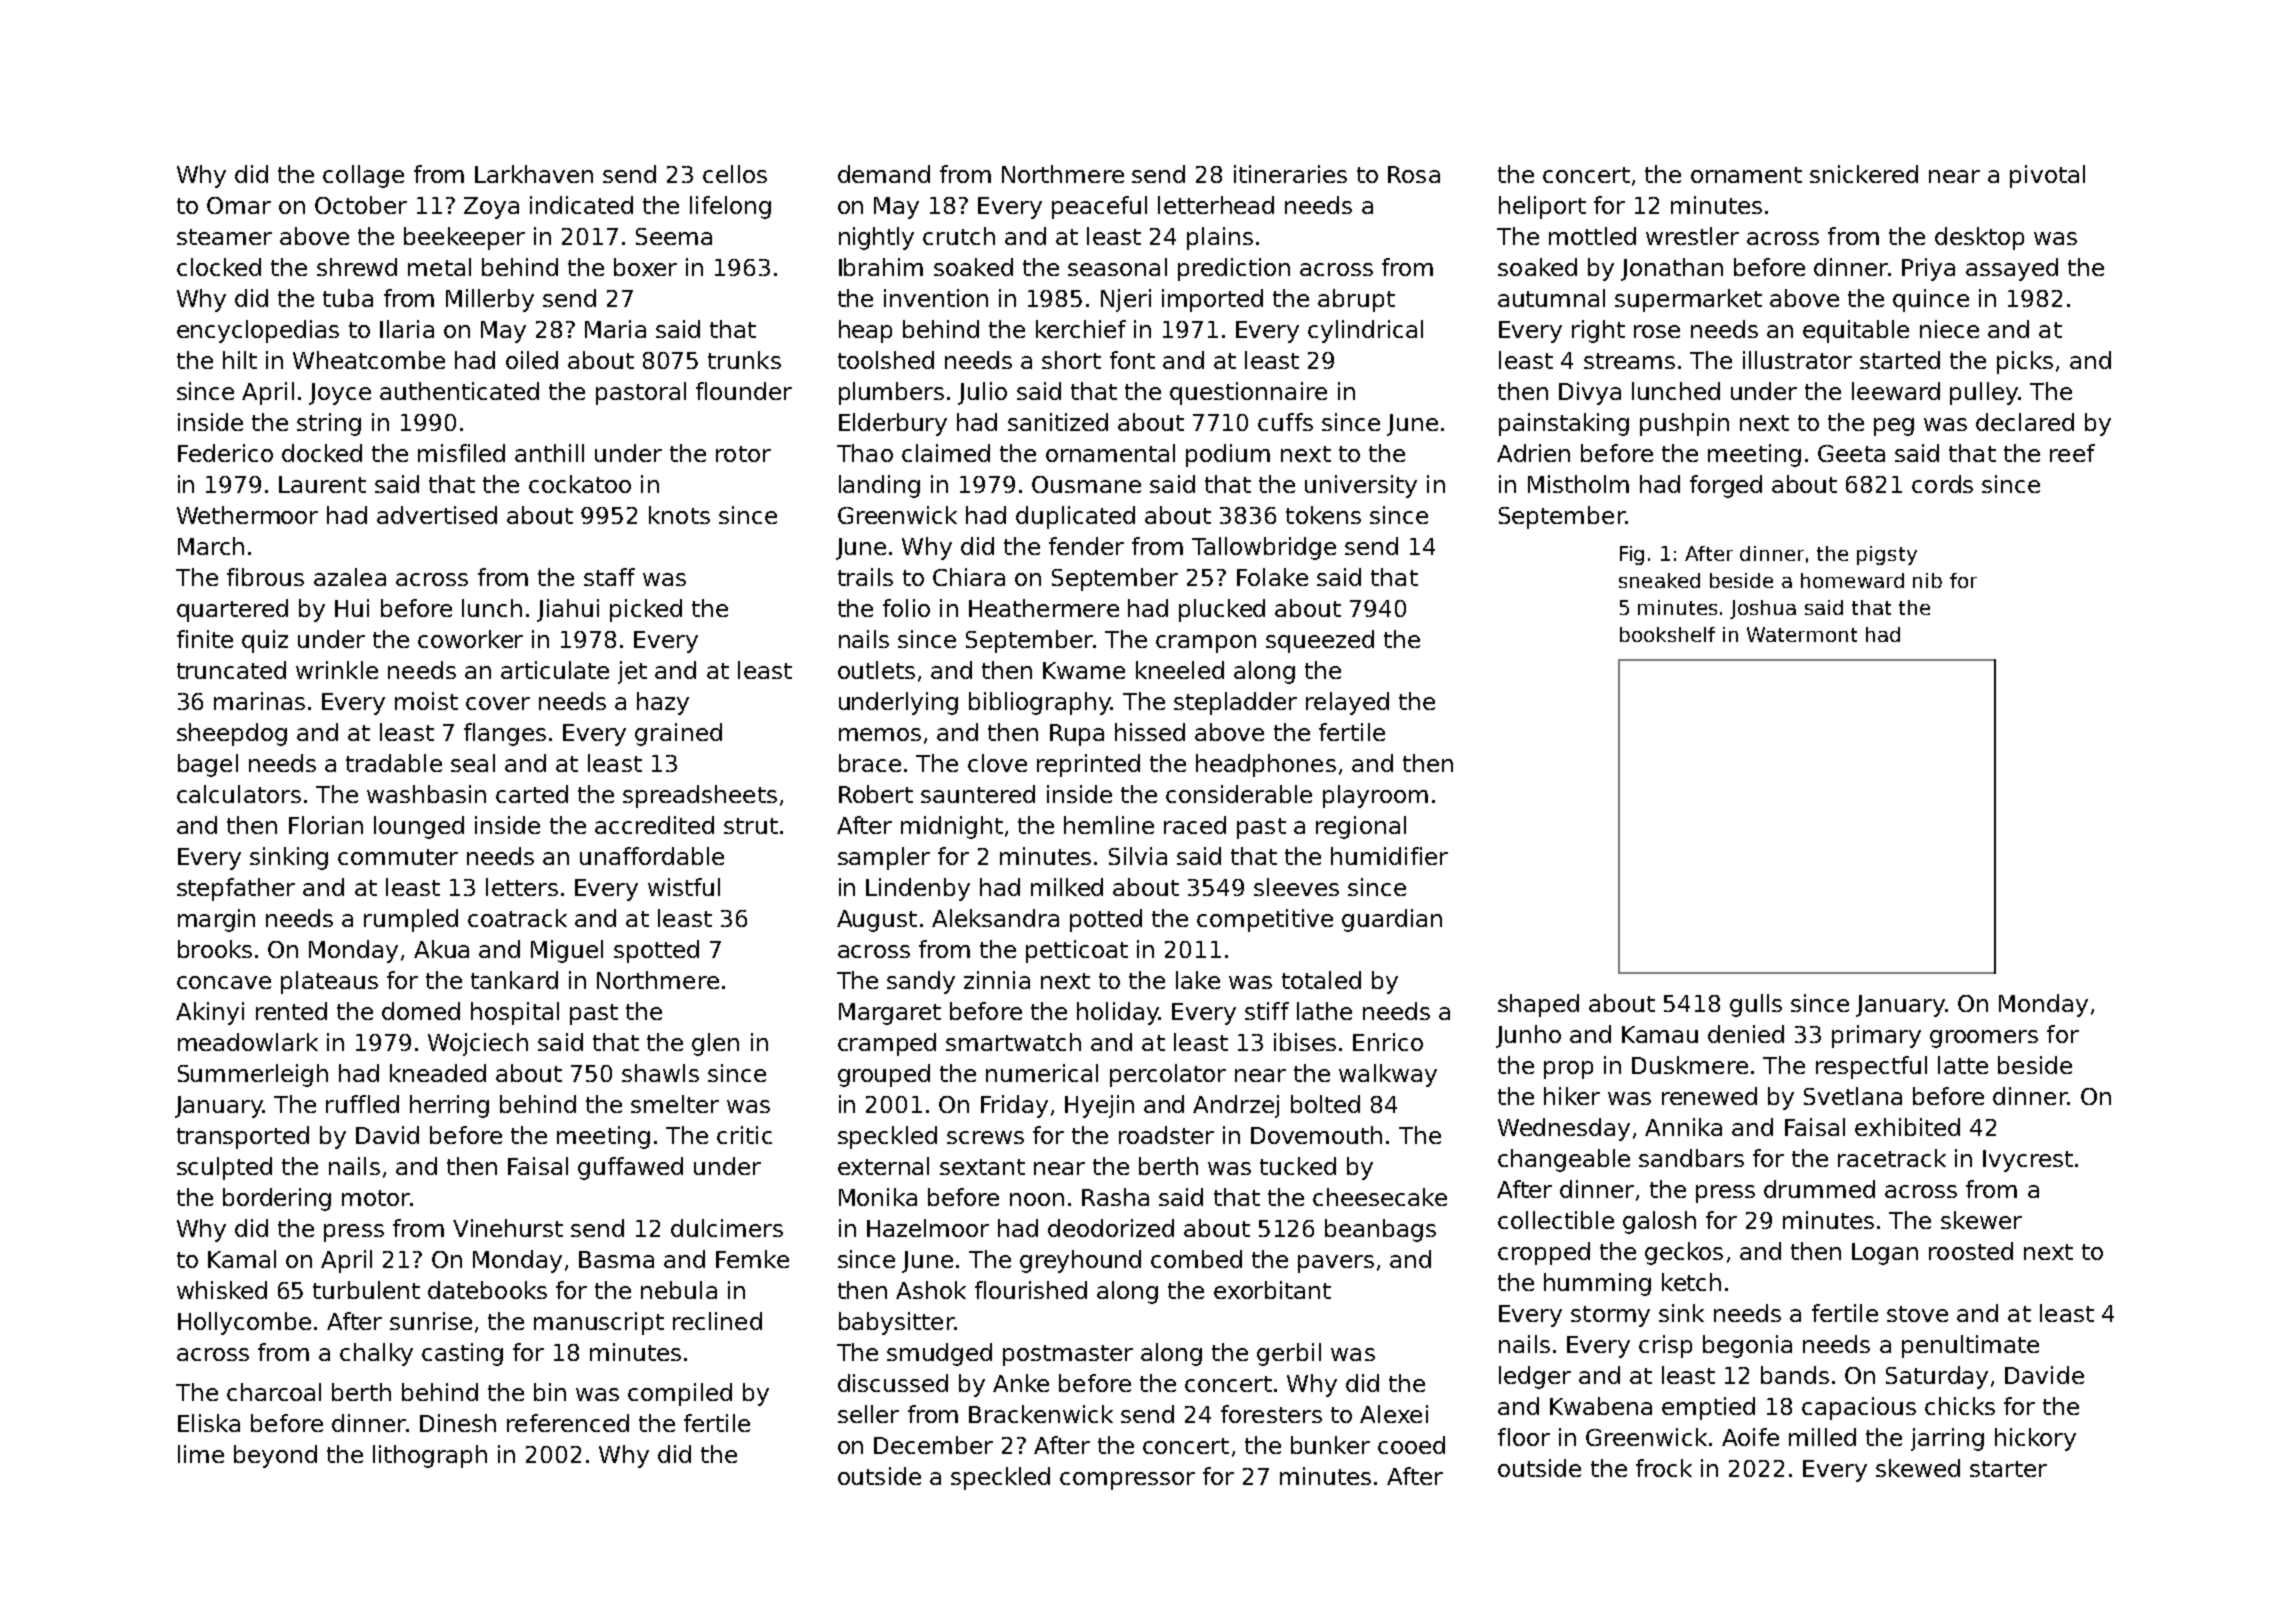  I want to click on postmaster, so click(1068, 1355).
